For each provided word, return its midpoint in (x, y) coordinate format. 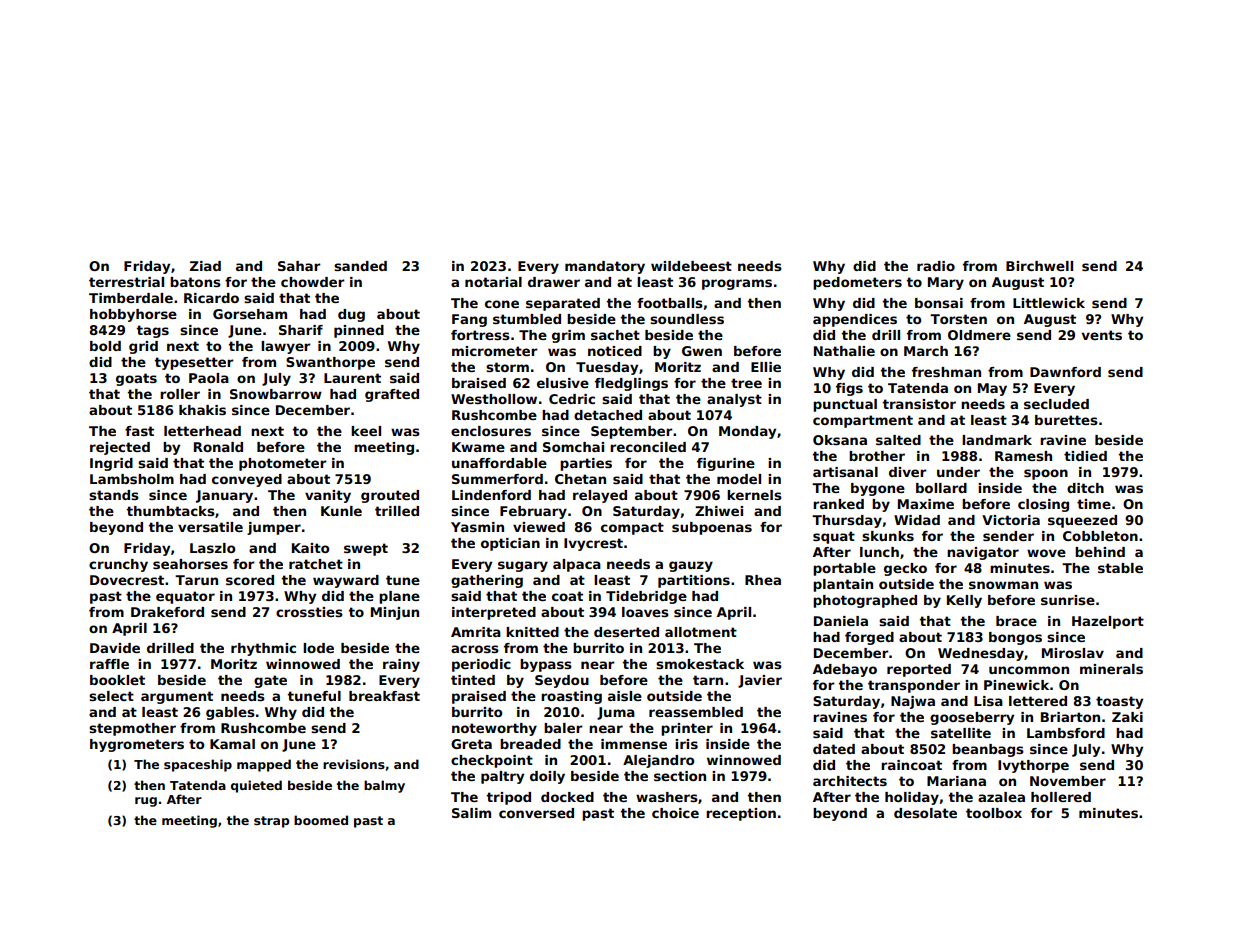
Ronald (218, 447)
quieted (256, 786)
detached (608, 415)
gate (270, 681)
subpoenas (712, 528)
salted (898, 440)
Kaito (311, 548)
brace (1016, 621)
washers (667, 797)
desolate (925, 813)
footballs (670, 303)
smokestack (700, 664)
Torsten (958, 319)
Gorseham (250, 314)
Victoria (1011, 520)
